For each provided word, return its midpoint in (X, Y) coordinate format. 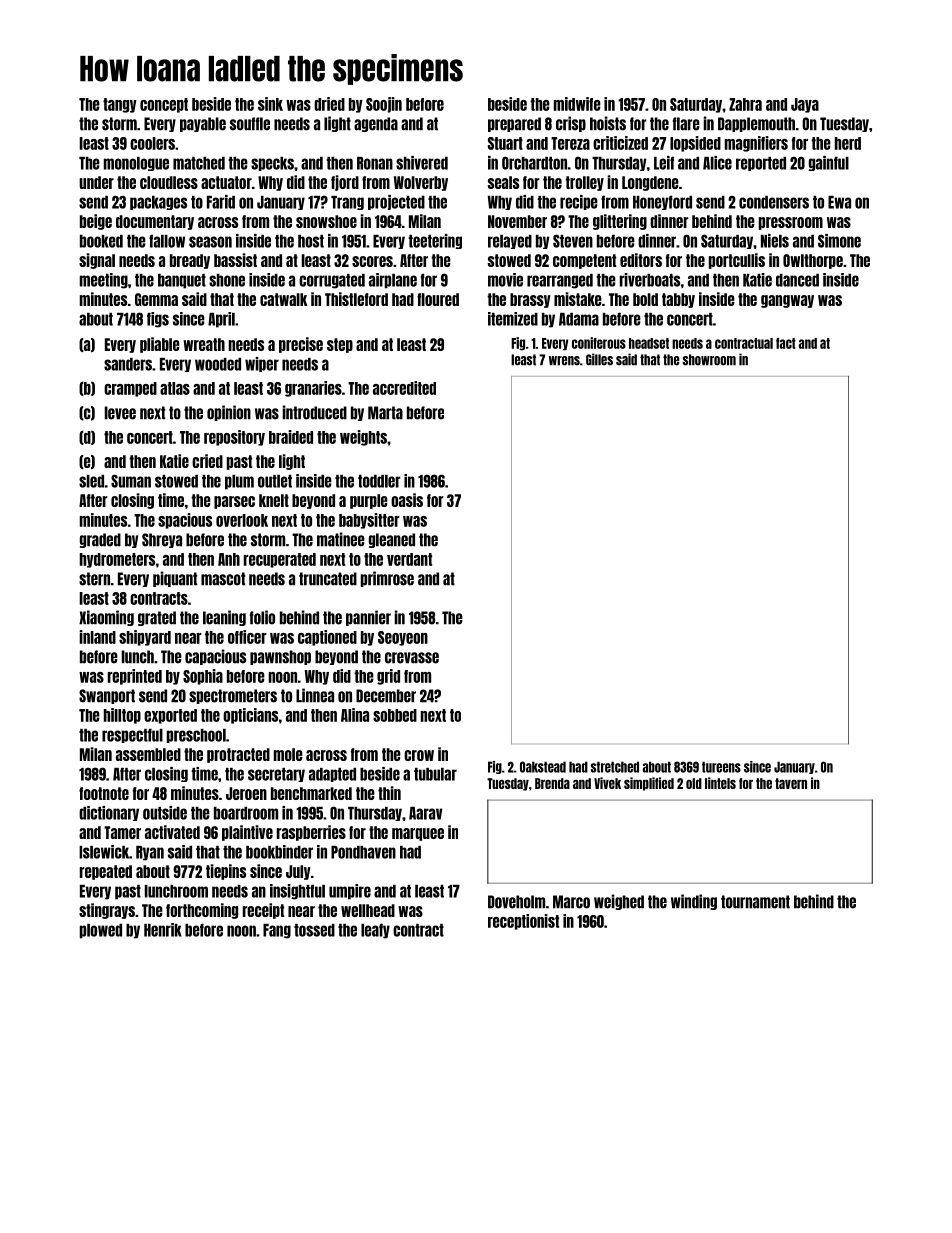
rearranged (560, 281)
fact (786, 343)
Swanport (107, 696)
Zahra (745, 104)
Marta (385, 413)
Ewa (839, 202)
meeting (104, 281)
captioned (327, 638)
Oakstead (543, 767)
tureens (721, 767)
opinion (229, 413)
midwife (577, 104)
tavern (791, 783)
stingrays (107, 911)
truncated (328, 579)
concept (164, 105)
